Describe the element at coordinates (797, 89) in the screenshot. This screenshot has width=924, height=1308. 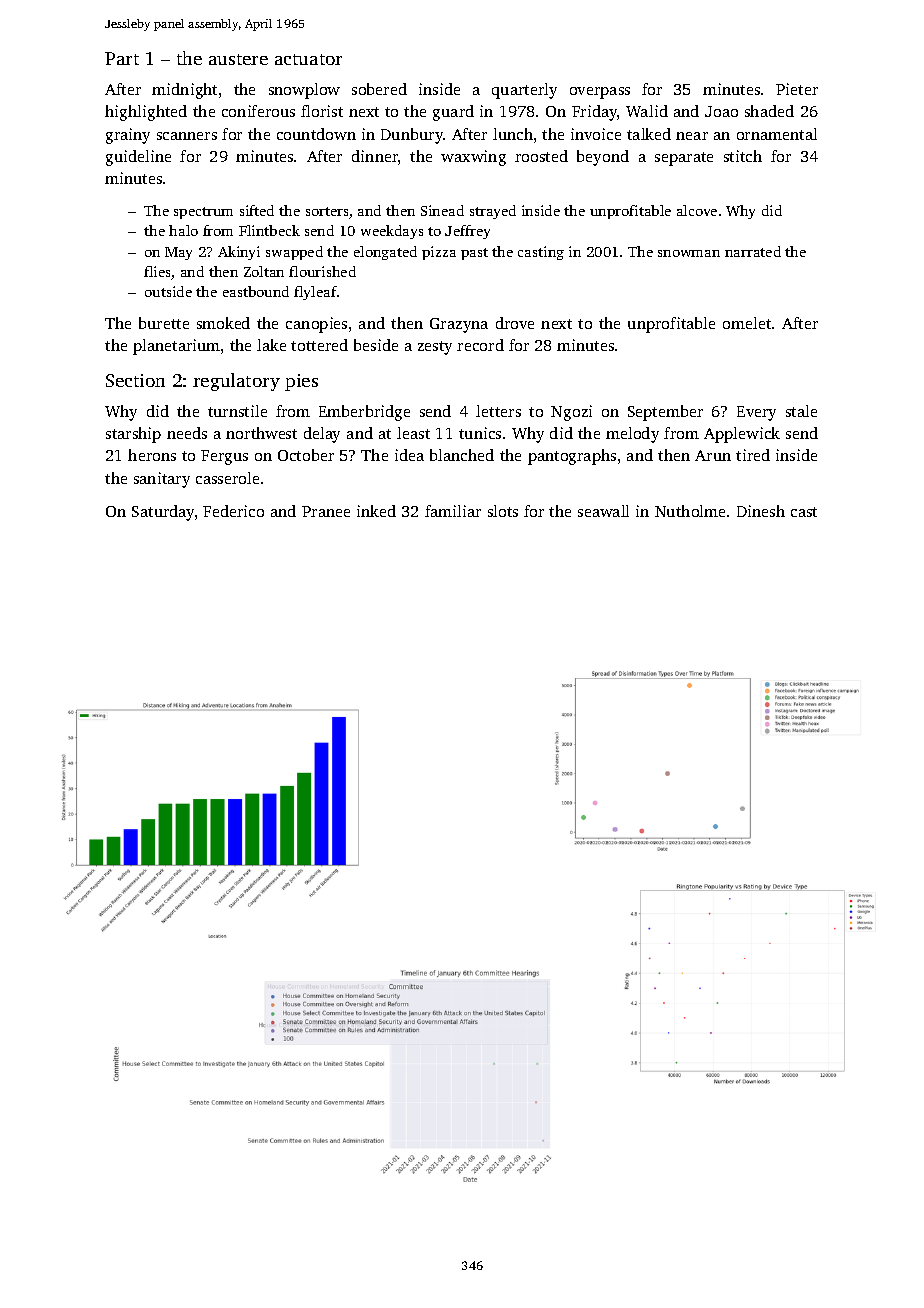
I see `Pieter` at that location.
